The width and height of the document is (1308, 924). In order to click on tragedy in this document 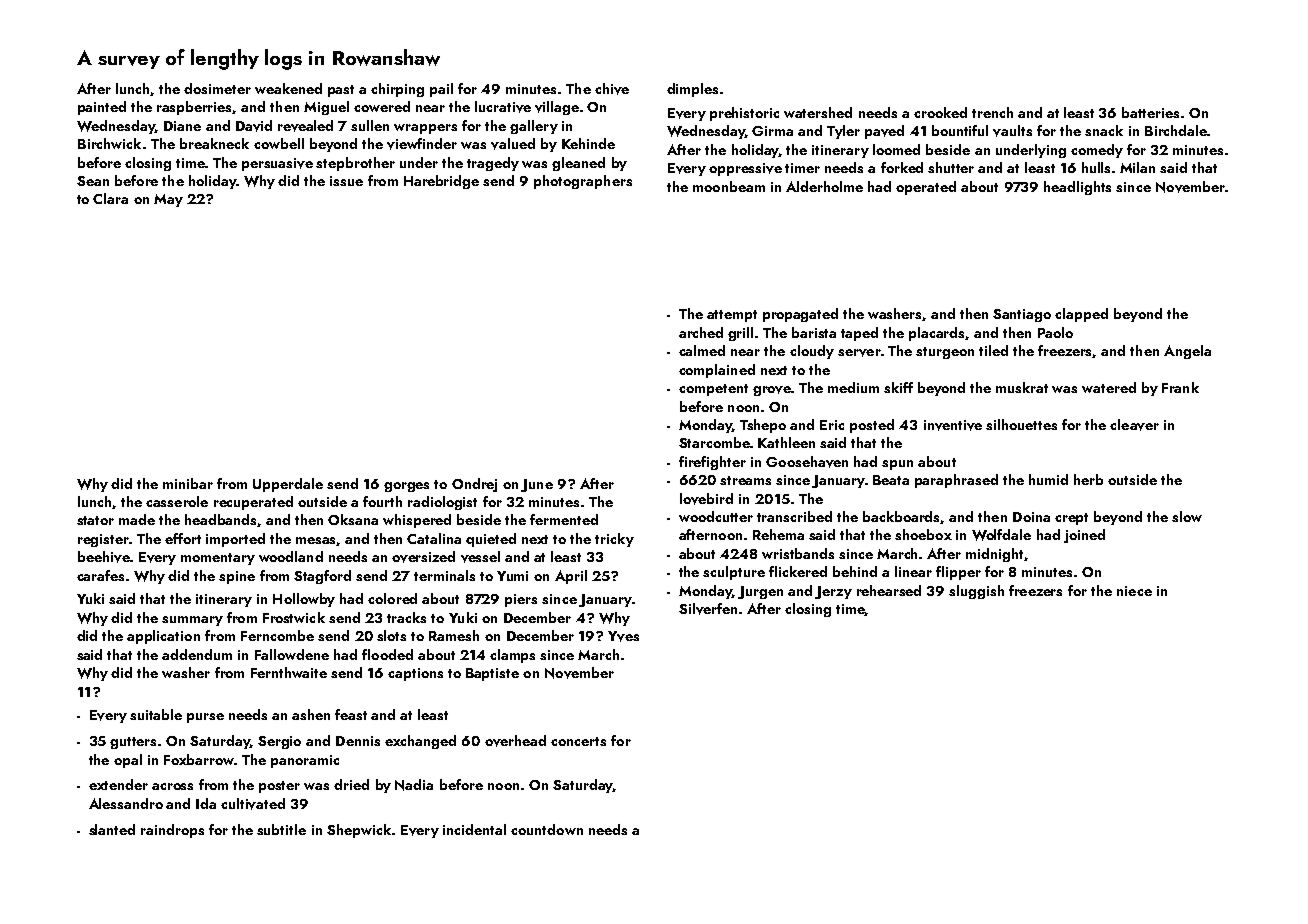, I will do `click(493, 164)`.
